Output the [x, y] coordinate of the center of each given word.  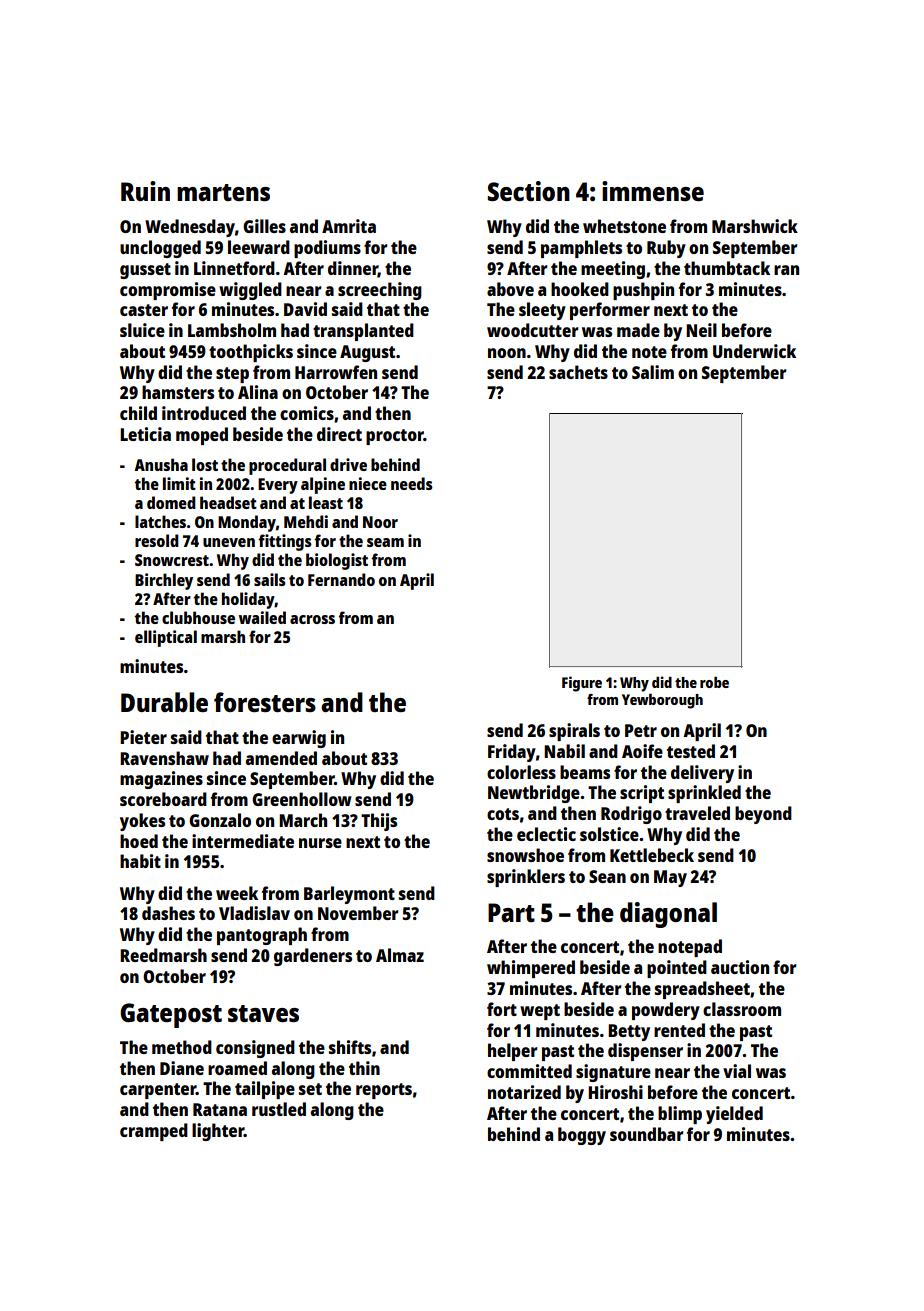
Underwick [754, 351]
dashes [168, 913]
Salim [653, 372]
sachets [578, 372]
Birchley [164, 581]
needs [412, 483]
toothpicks [251, 353]
